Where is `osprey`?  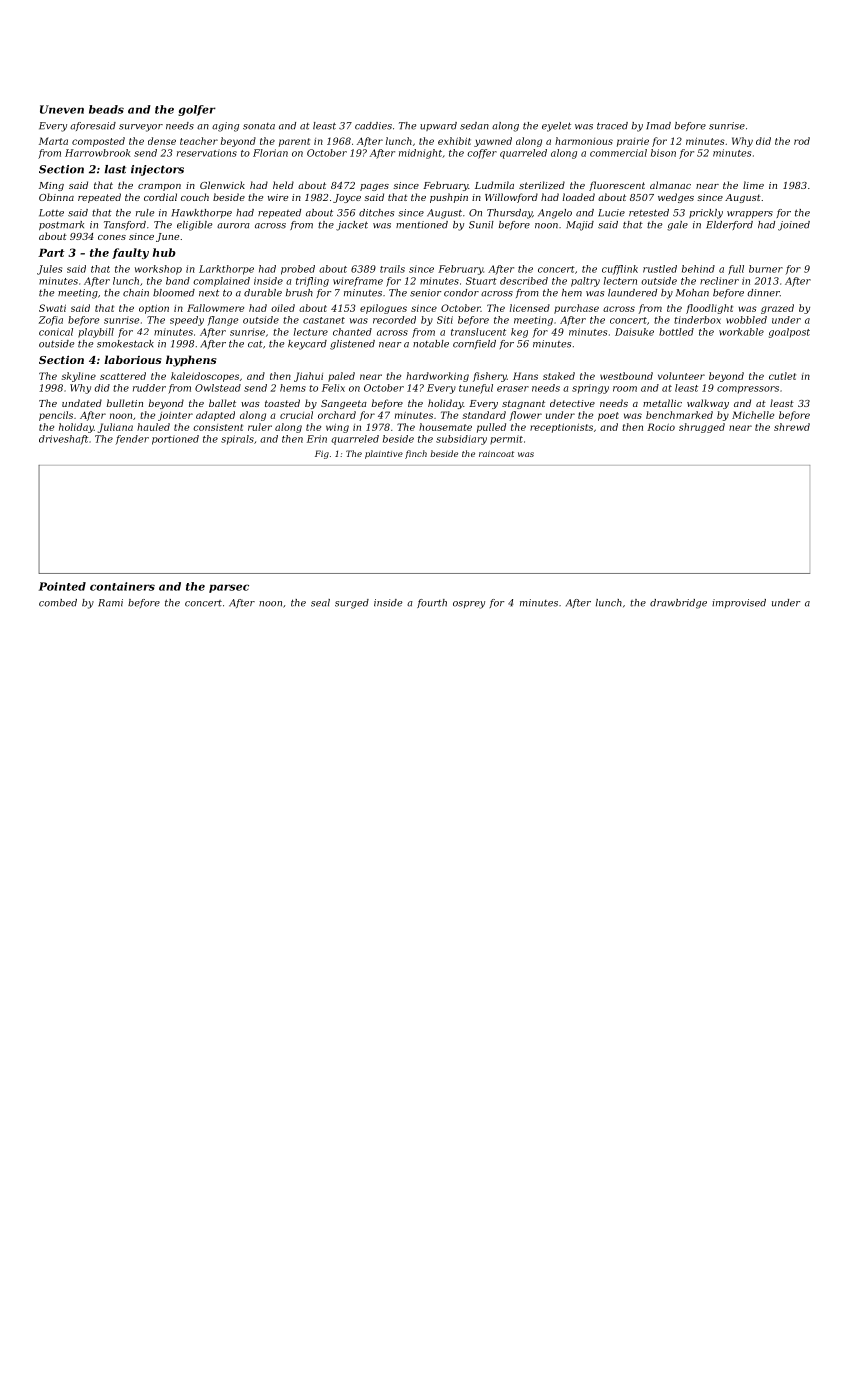
osprey is located at coordinates (469, 605).
